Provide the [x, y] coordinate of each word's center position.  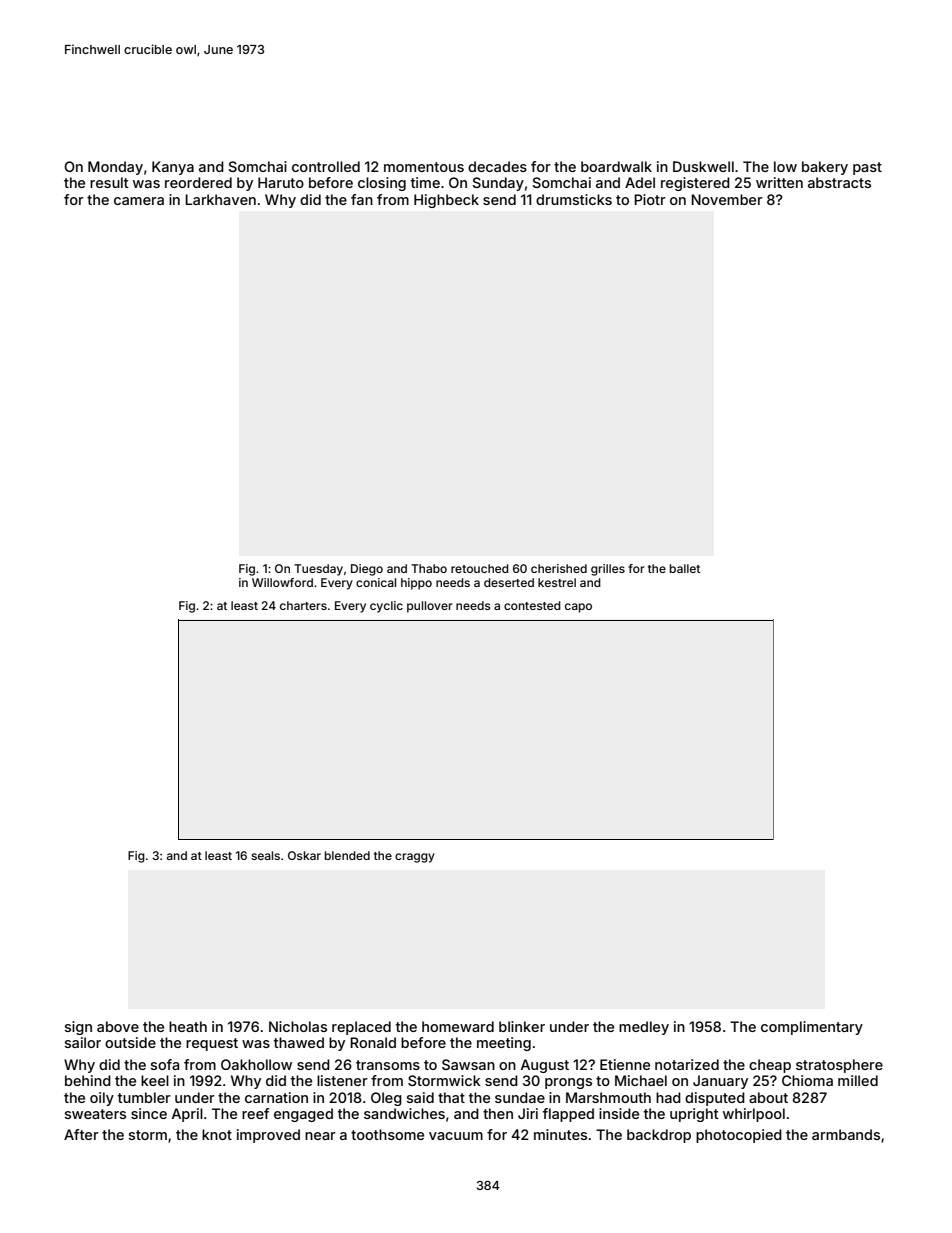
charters [303, 605]
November [727, 199]
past [867, 168]
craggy [415, 858]
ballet [685, 568]
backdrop [659, 1136]
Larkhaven [220, 199]
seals [265, 855]
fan [362, 199]
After [81, 1134]
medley [644, 1028]
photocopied [739, 1136]
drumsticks [574, 199]
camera [139, 201]
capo [578, 608]
